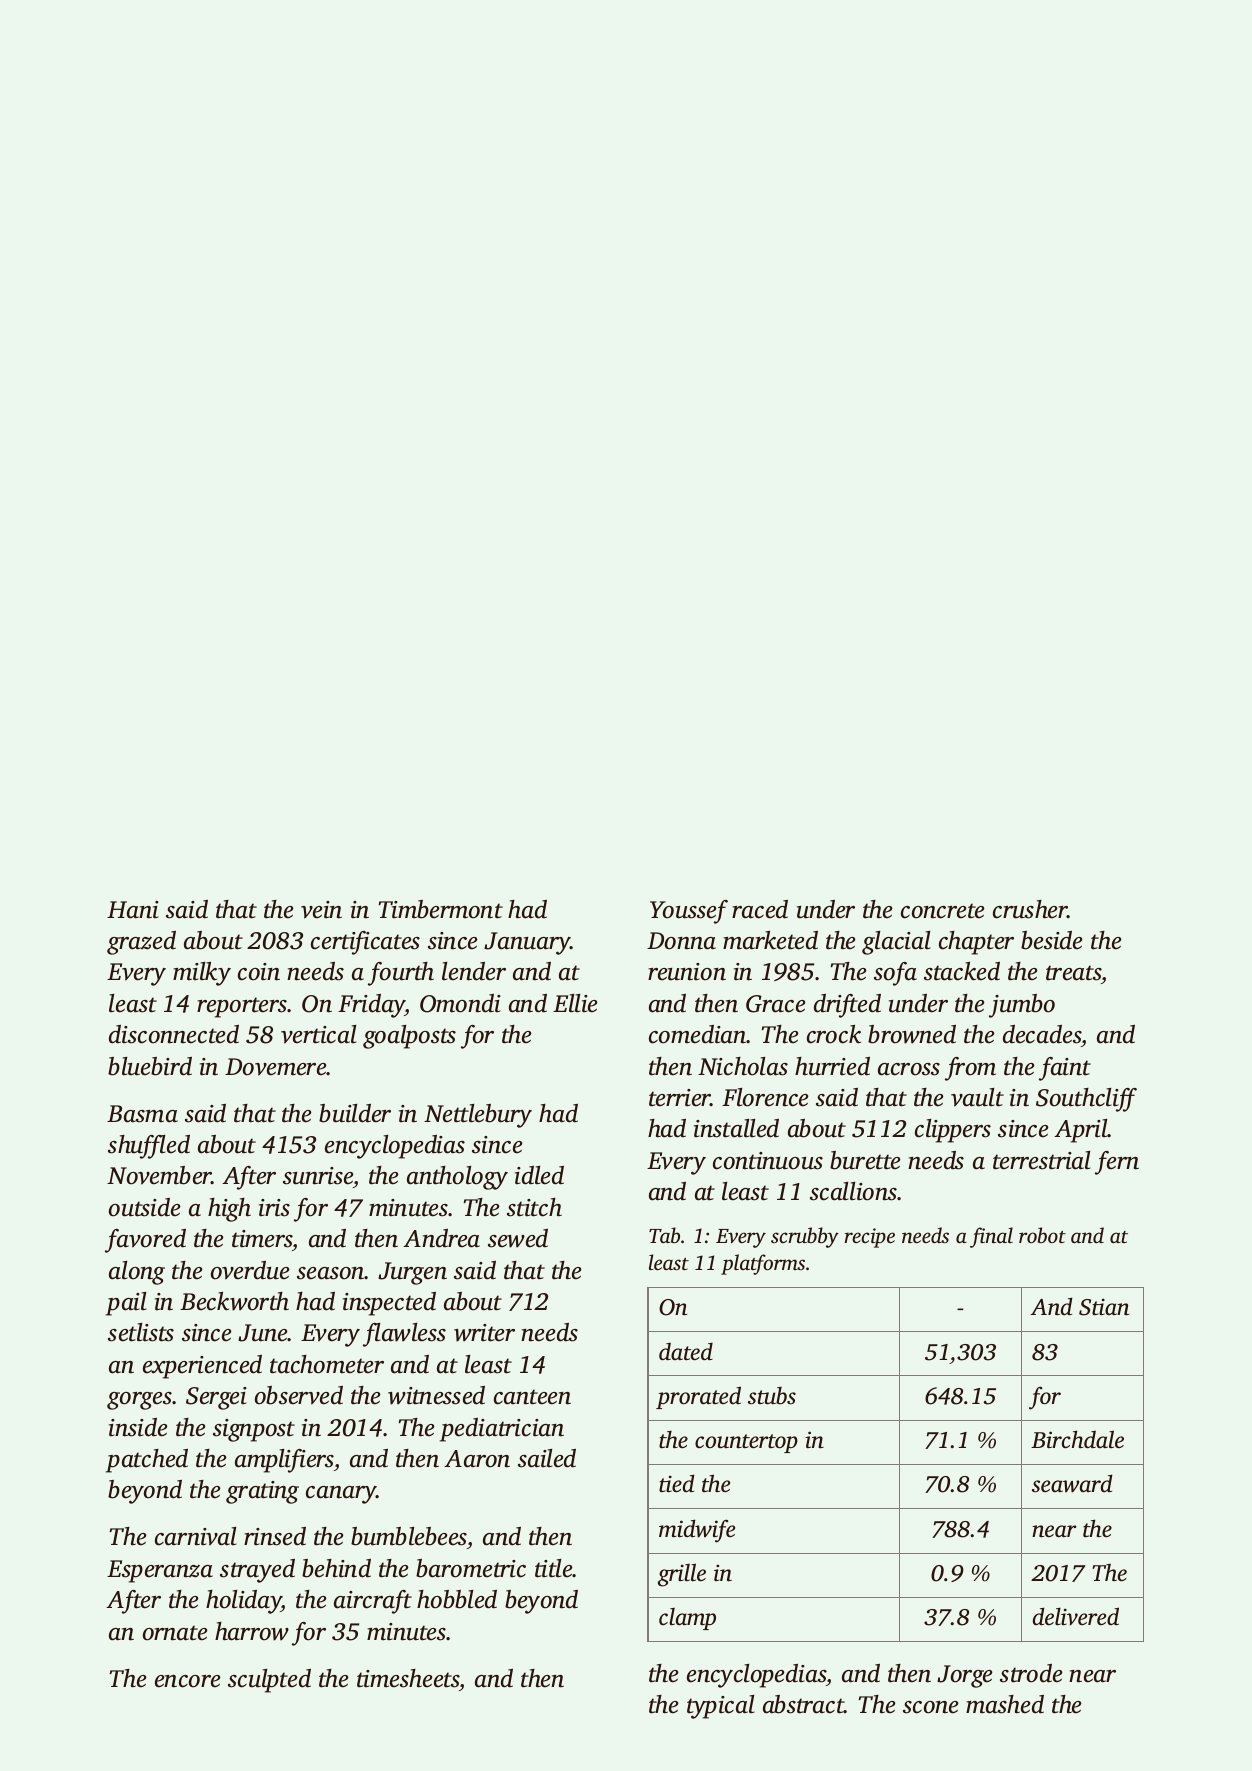  Describe the element at coordinates (1077, 1439) in the document. I see `Birchdale` at that location.
